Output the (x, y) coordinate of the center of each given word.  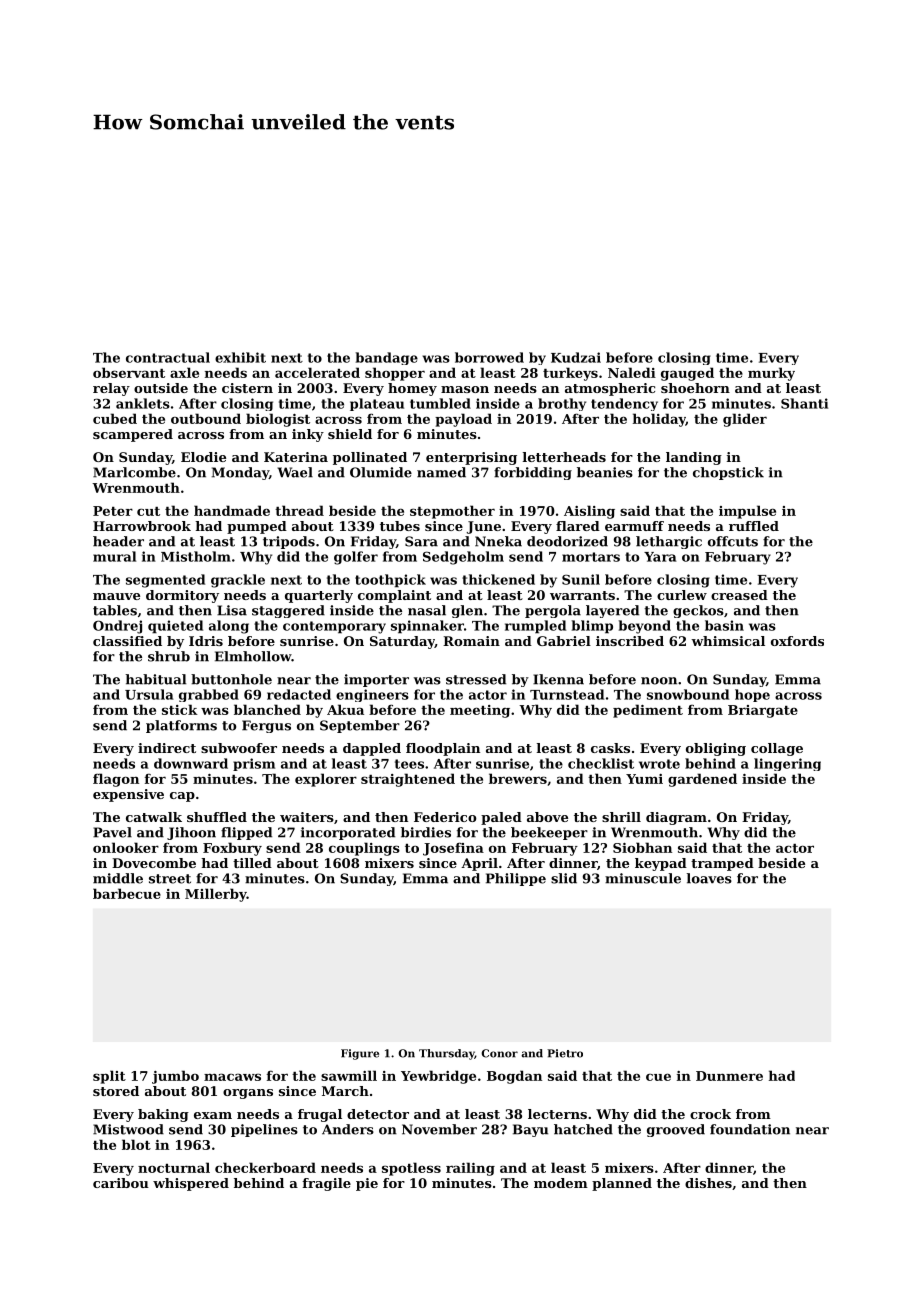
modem (561, 1183)
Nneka (498, 541)
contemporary (334, 627)
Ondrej (117, 627)
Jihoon (191, 833)
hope (752, 695)
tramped (722, 864)
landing (694, 458)
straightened (408, 780)
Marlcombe (134, 472)
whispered (191, 1184)
